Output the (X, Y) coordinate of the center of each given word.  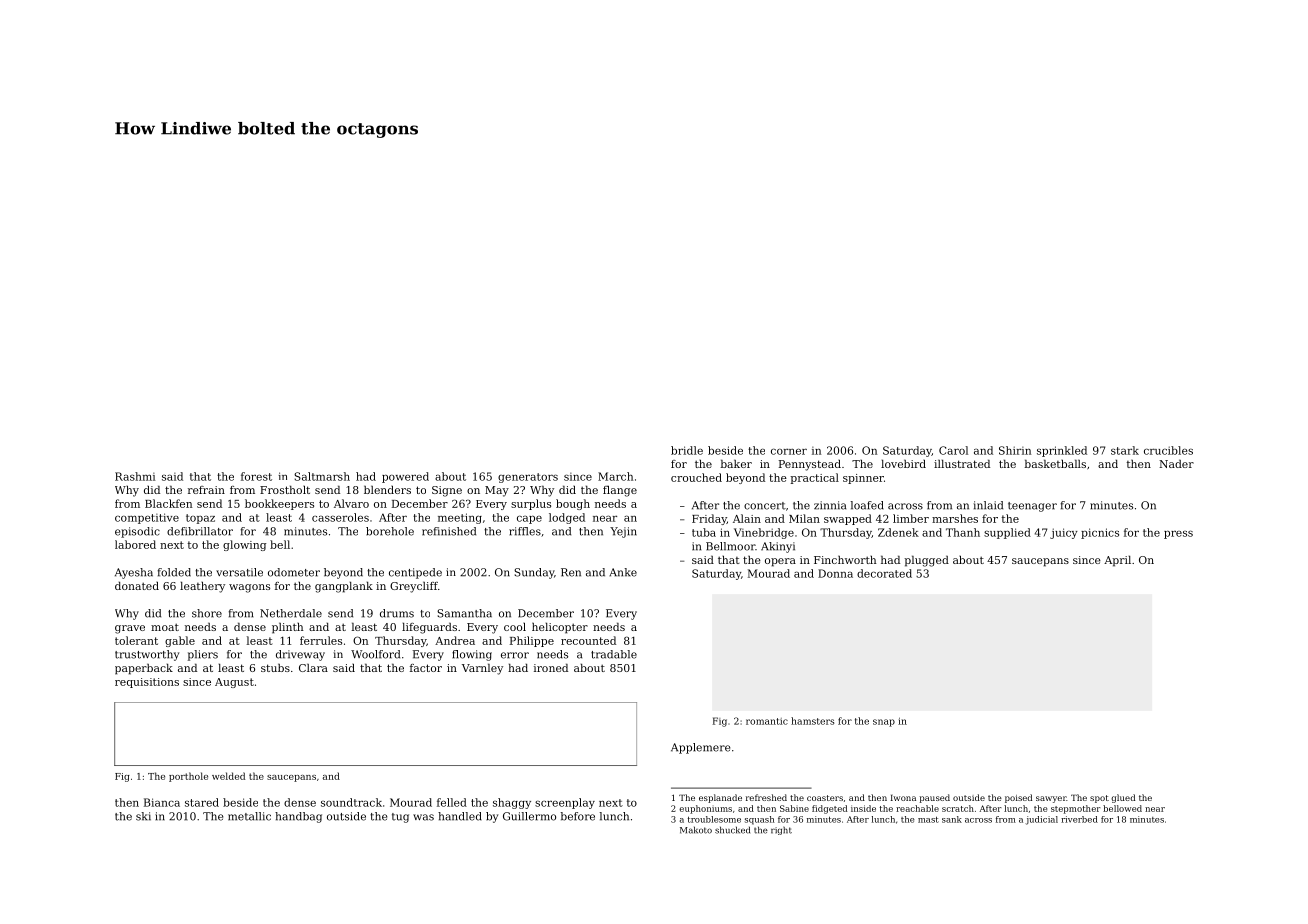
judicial (1041, 820)
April (1117, 561)
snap (884, 723)
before (578, 816)
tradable (614, 654)
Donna (835, 573)
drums (397, 613)
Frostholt (285, 489)
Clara (313, 667)
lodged (567, 518)
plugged (926, 561)
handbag (298, 817)
